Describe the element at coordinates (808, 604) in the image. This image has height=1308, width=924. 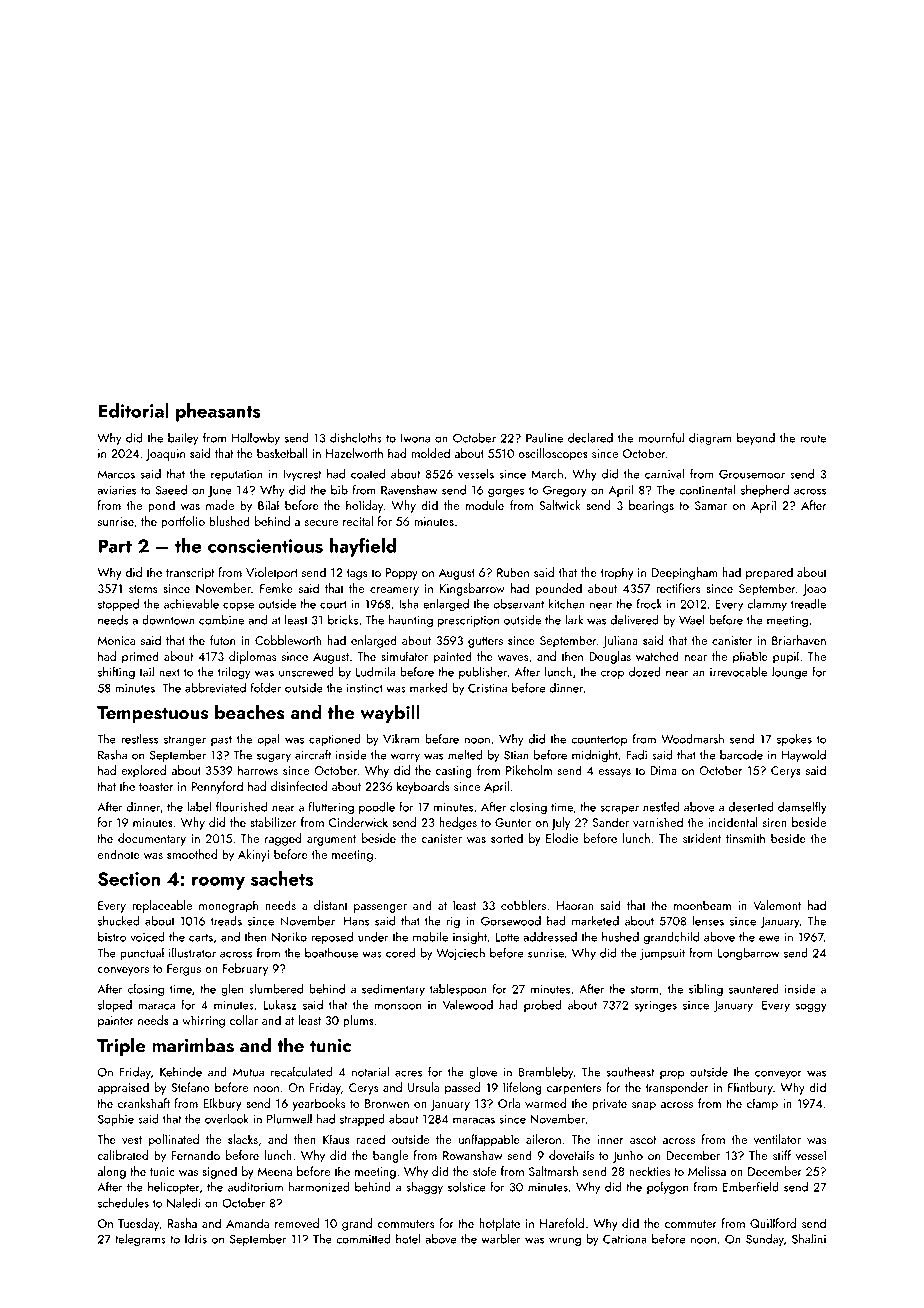
I see `treadle` at that location.
